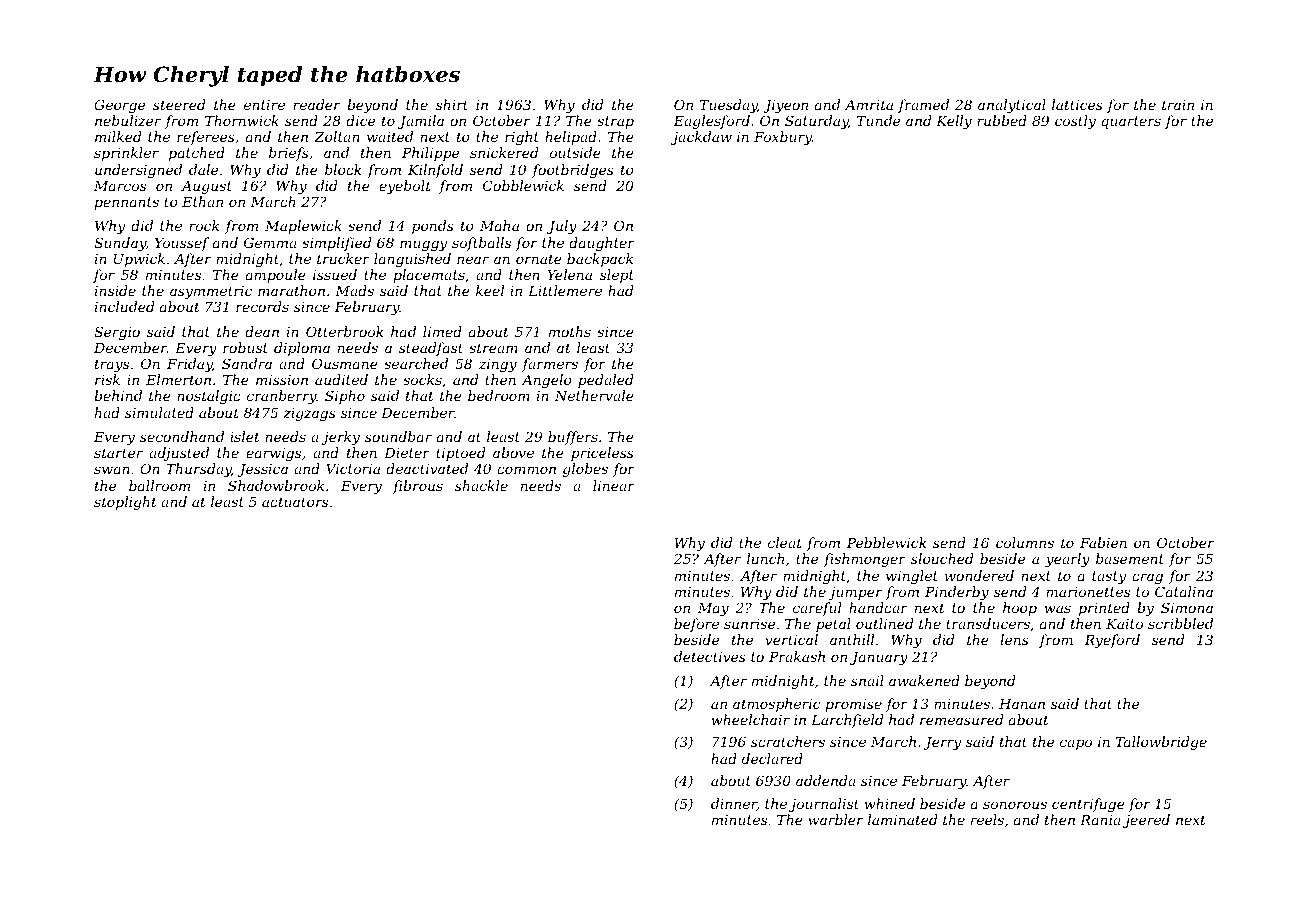 The width and height of the screenshot is (1308, 924). What do you see at coordinates (617, 276) in the screenshot?
I see `slept` at bounding box center [617, 276].
